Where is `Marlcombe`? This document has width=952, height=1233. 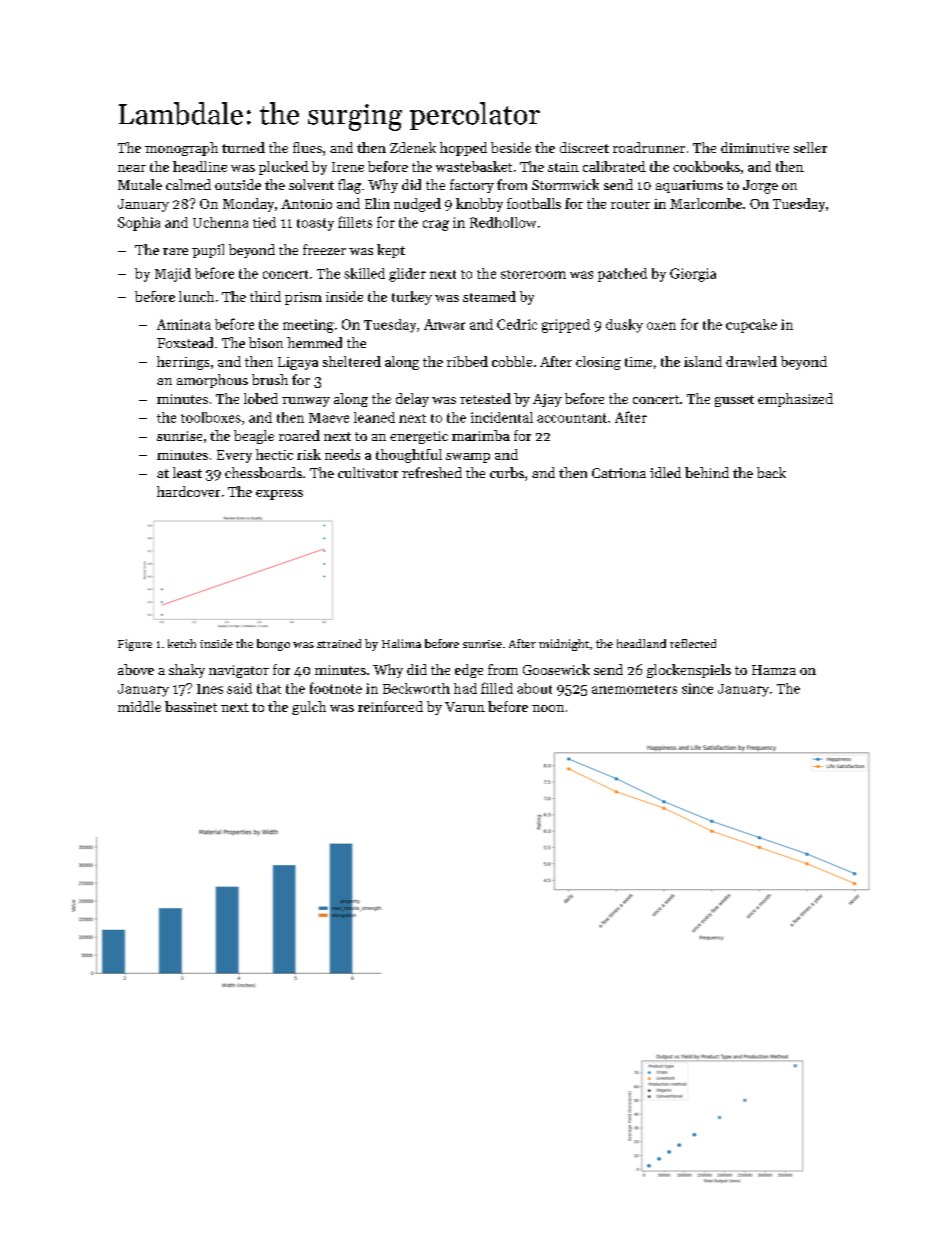 Marlcombe is located at coordinates (706, 203).
